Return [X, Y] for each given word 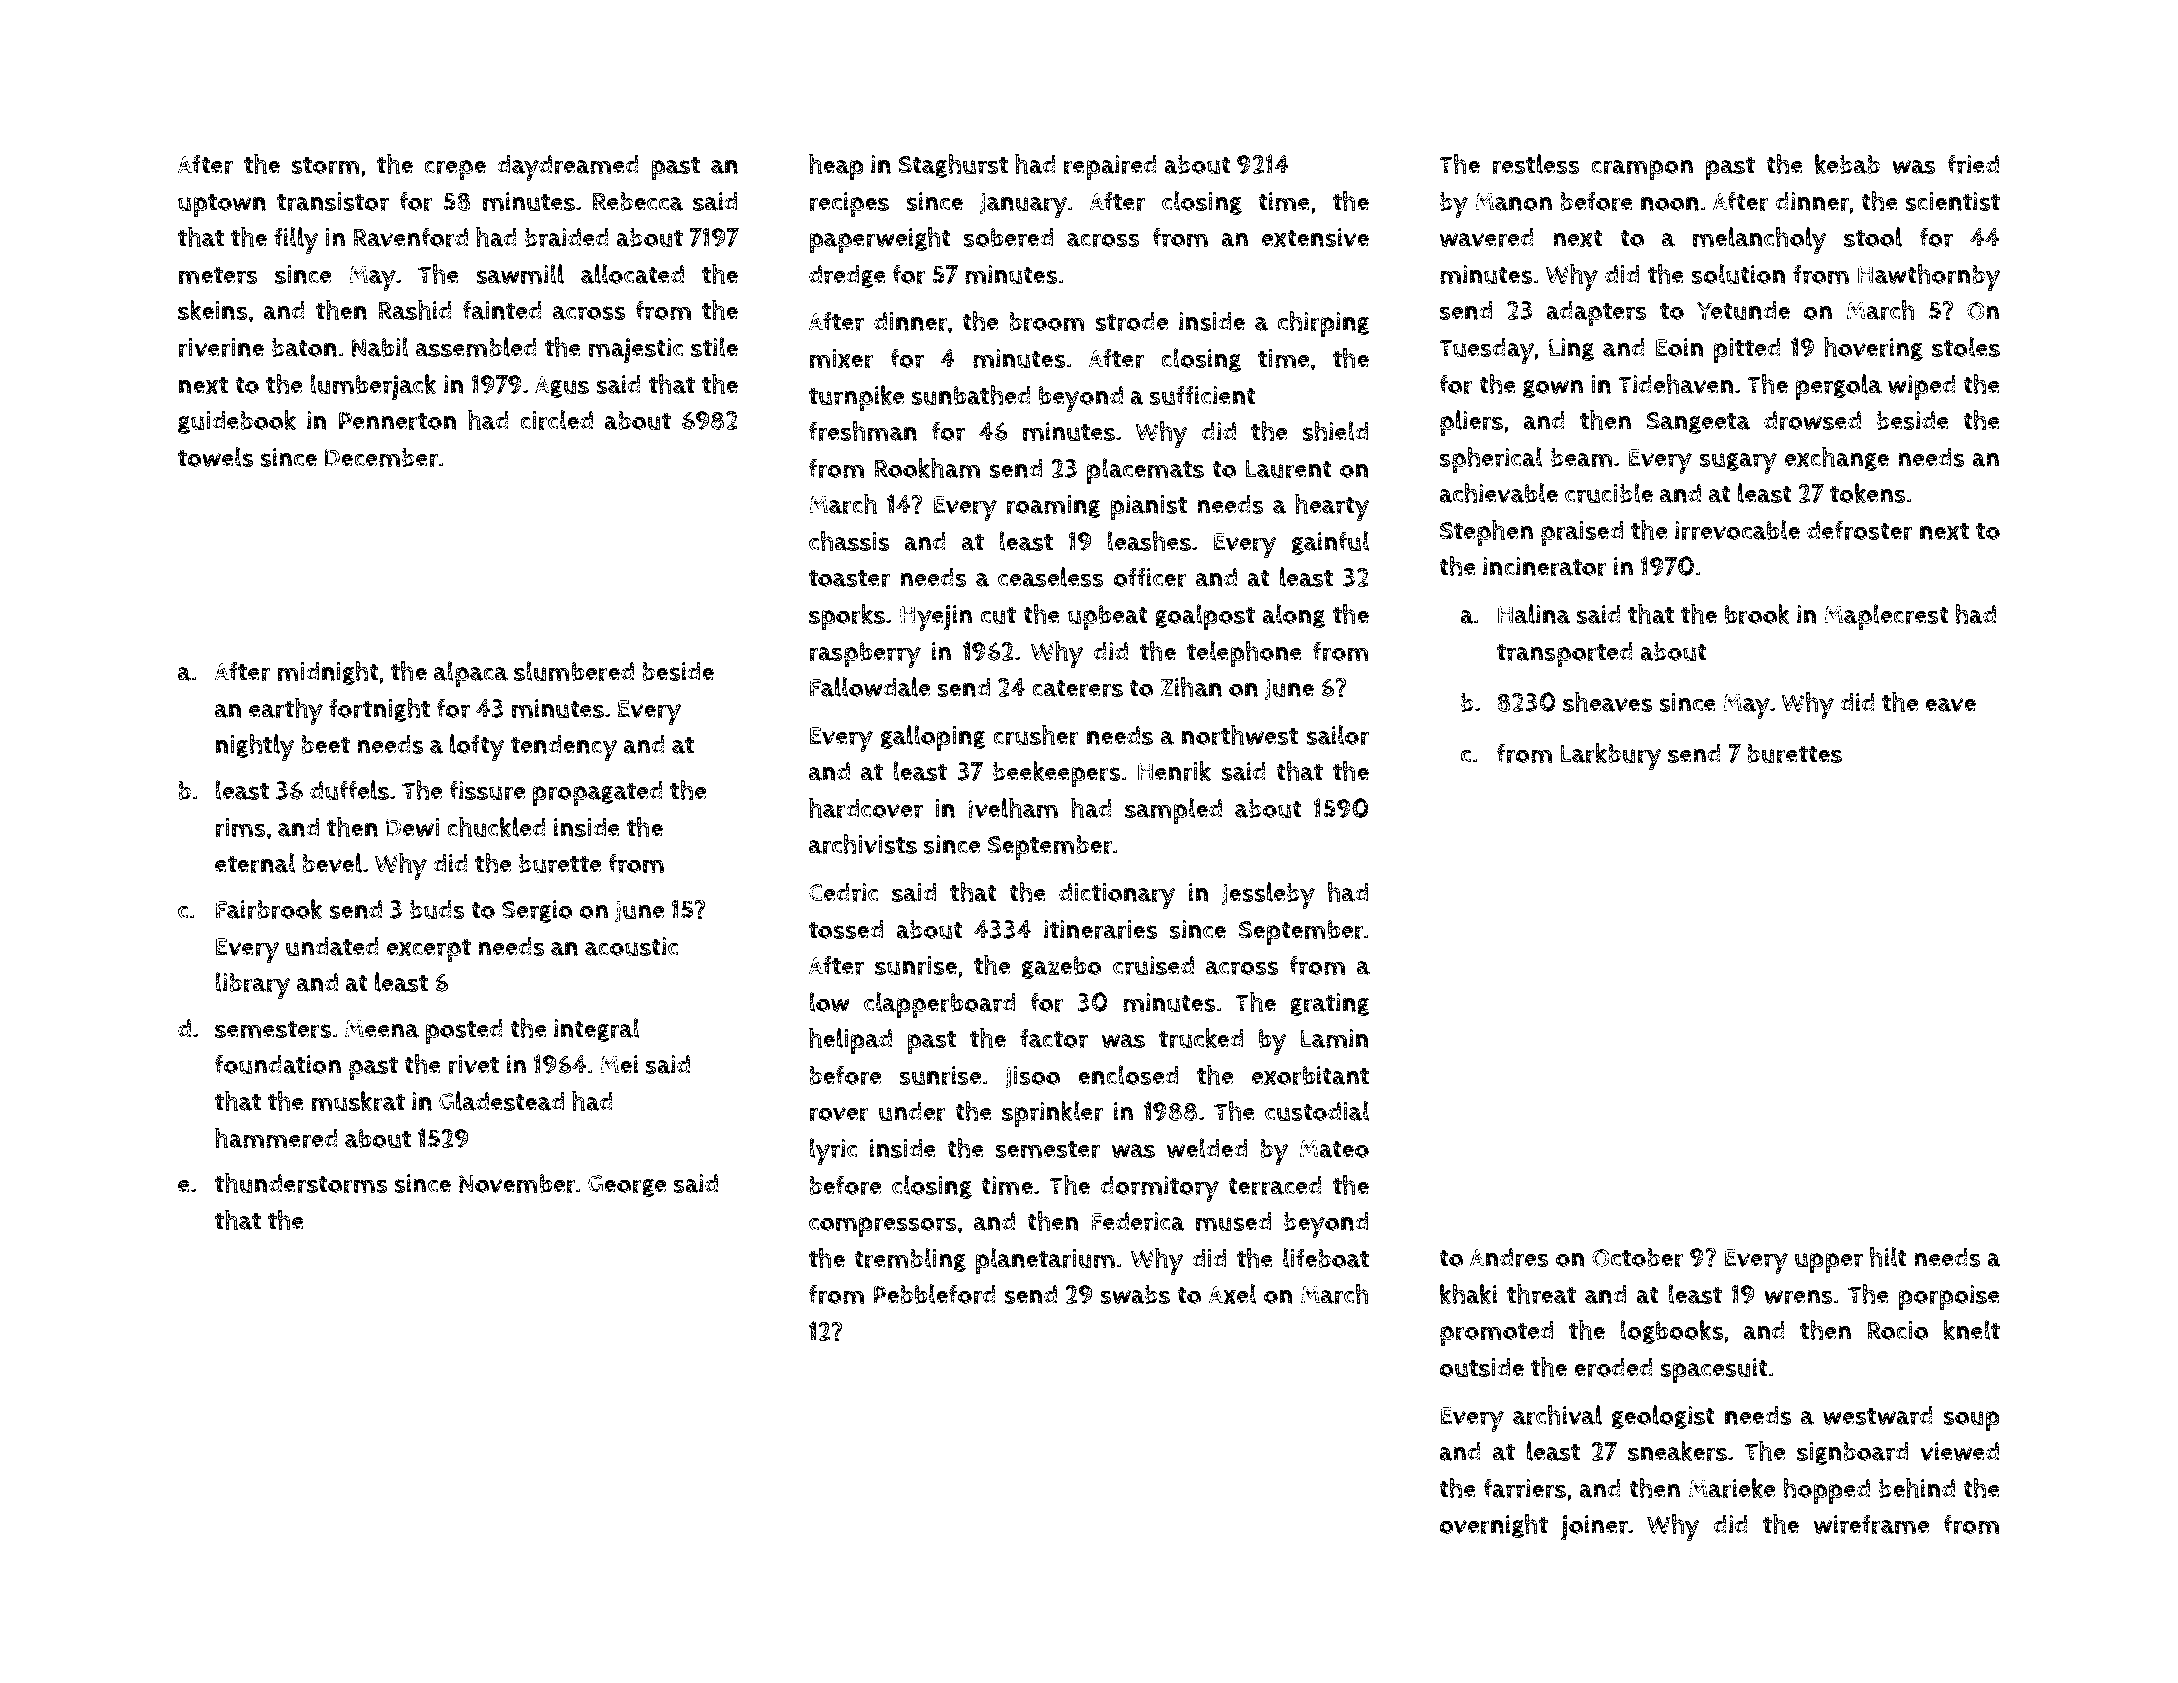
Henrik [1174, 771]
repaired [1110, 167]
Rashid [415, 310]
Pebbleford [934, 1294]
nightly [255, 747]
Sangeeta [1698, 423]
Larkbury [1611, 756]
